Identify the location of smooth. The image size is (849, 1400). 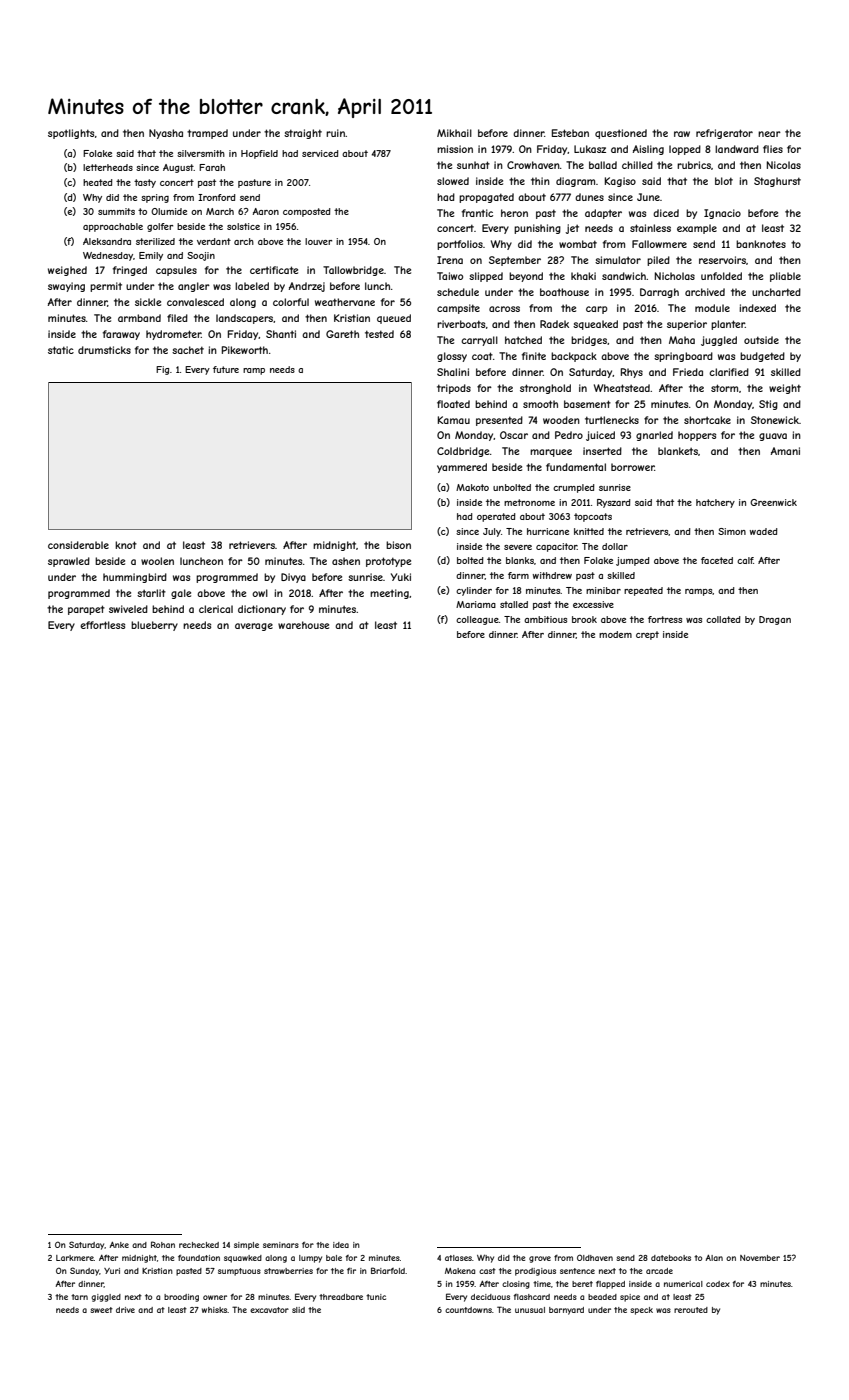
(540, 404).
